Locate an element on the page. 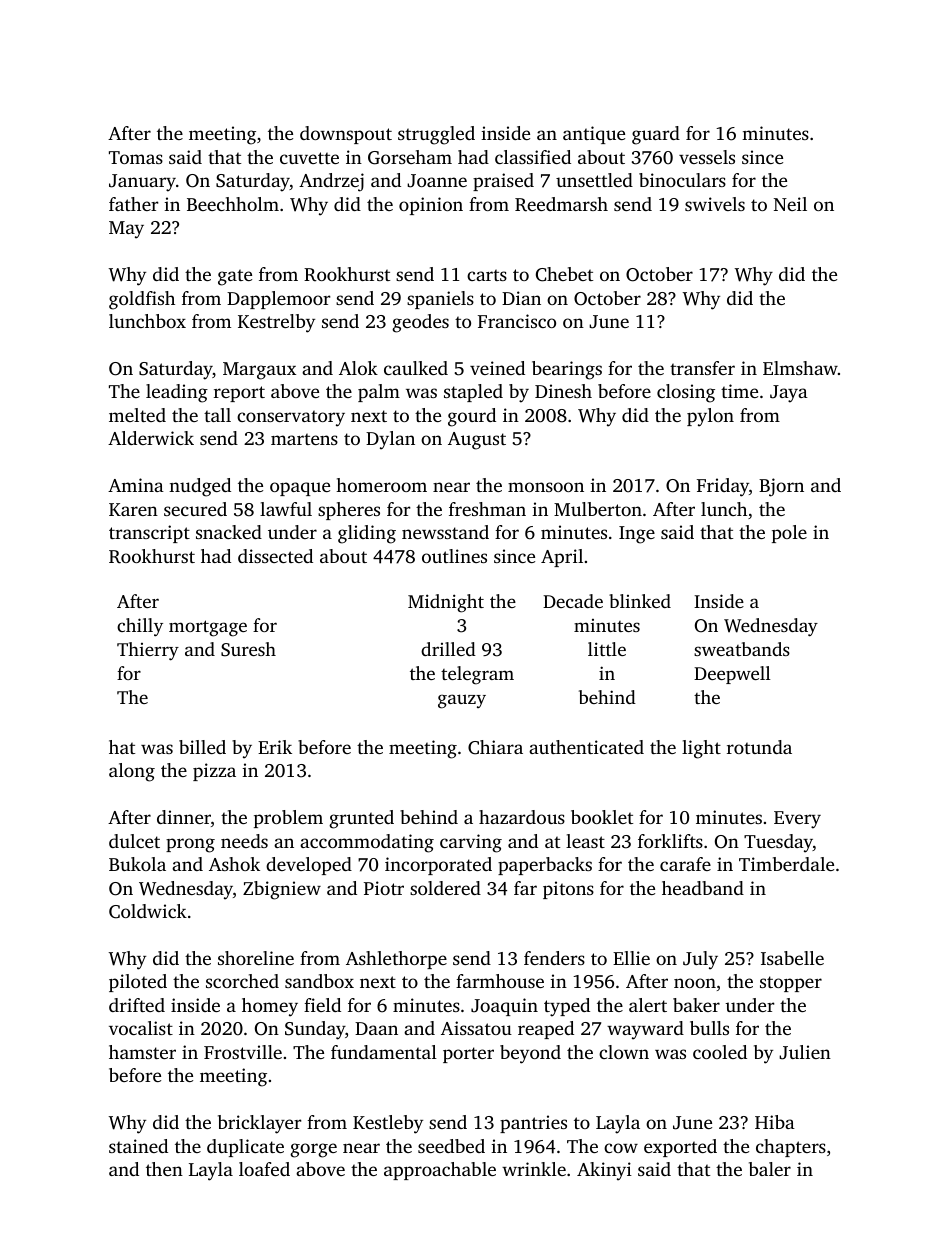 This document has height=1233, width=952. snacked is located at coordinates (229, 532).
